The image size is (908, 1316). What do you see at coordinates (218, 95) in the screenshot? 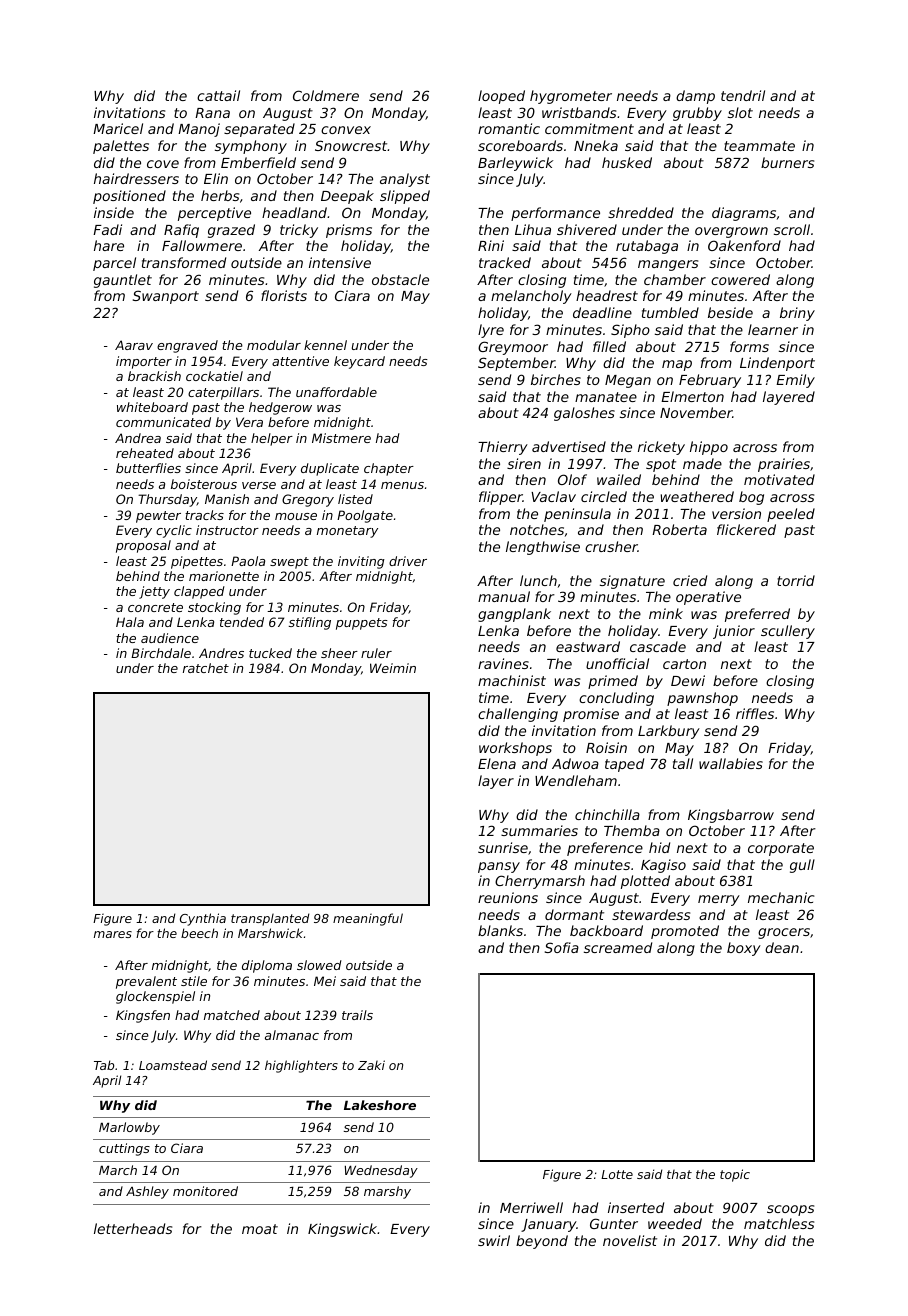
I see `cattail` at bounding box center [218, 95].
